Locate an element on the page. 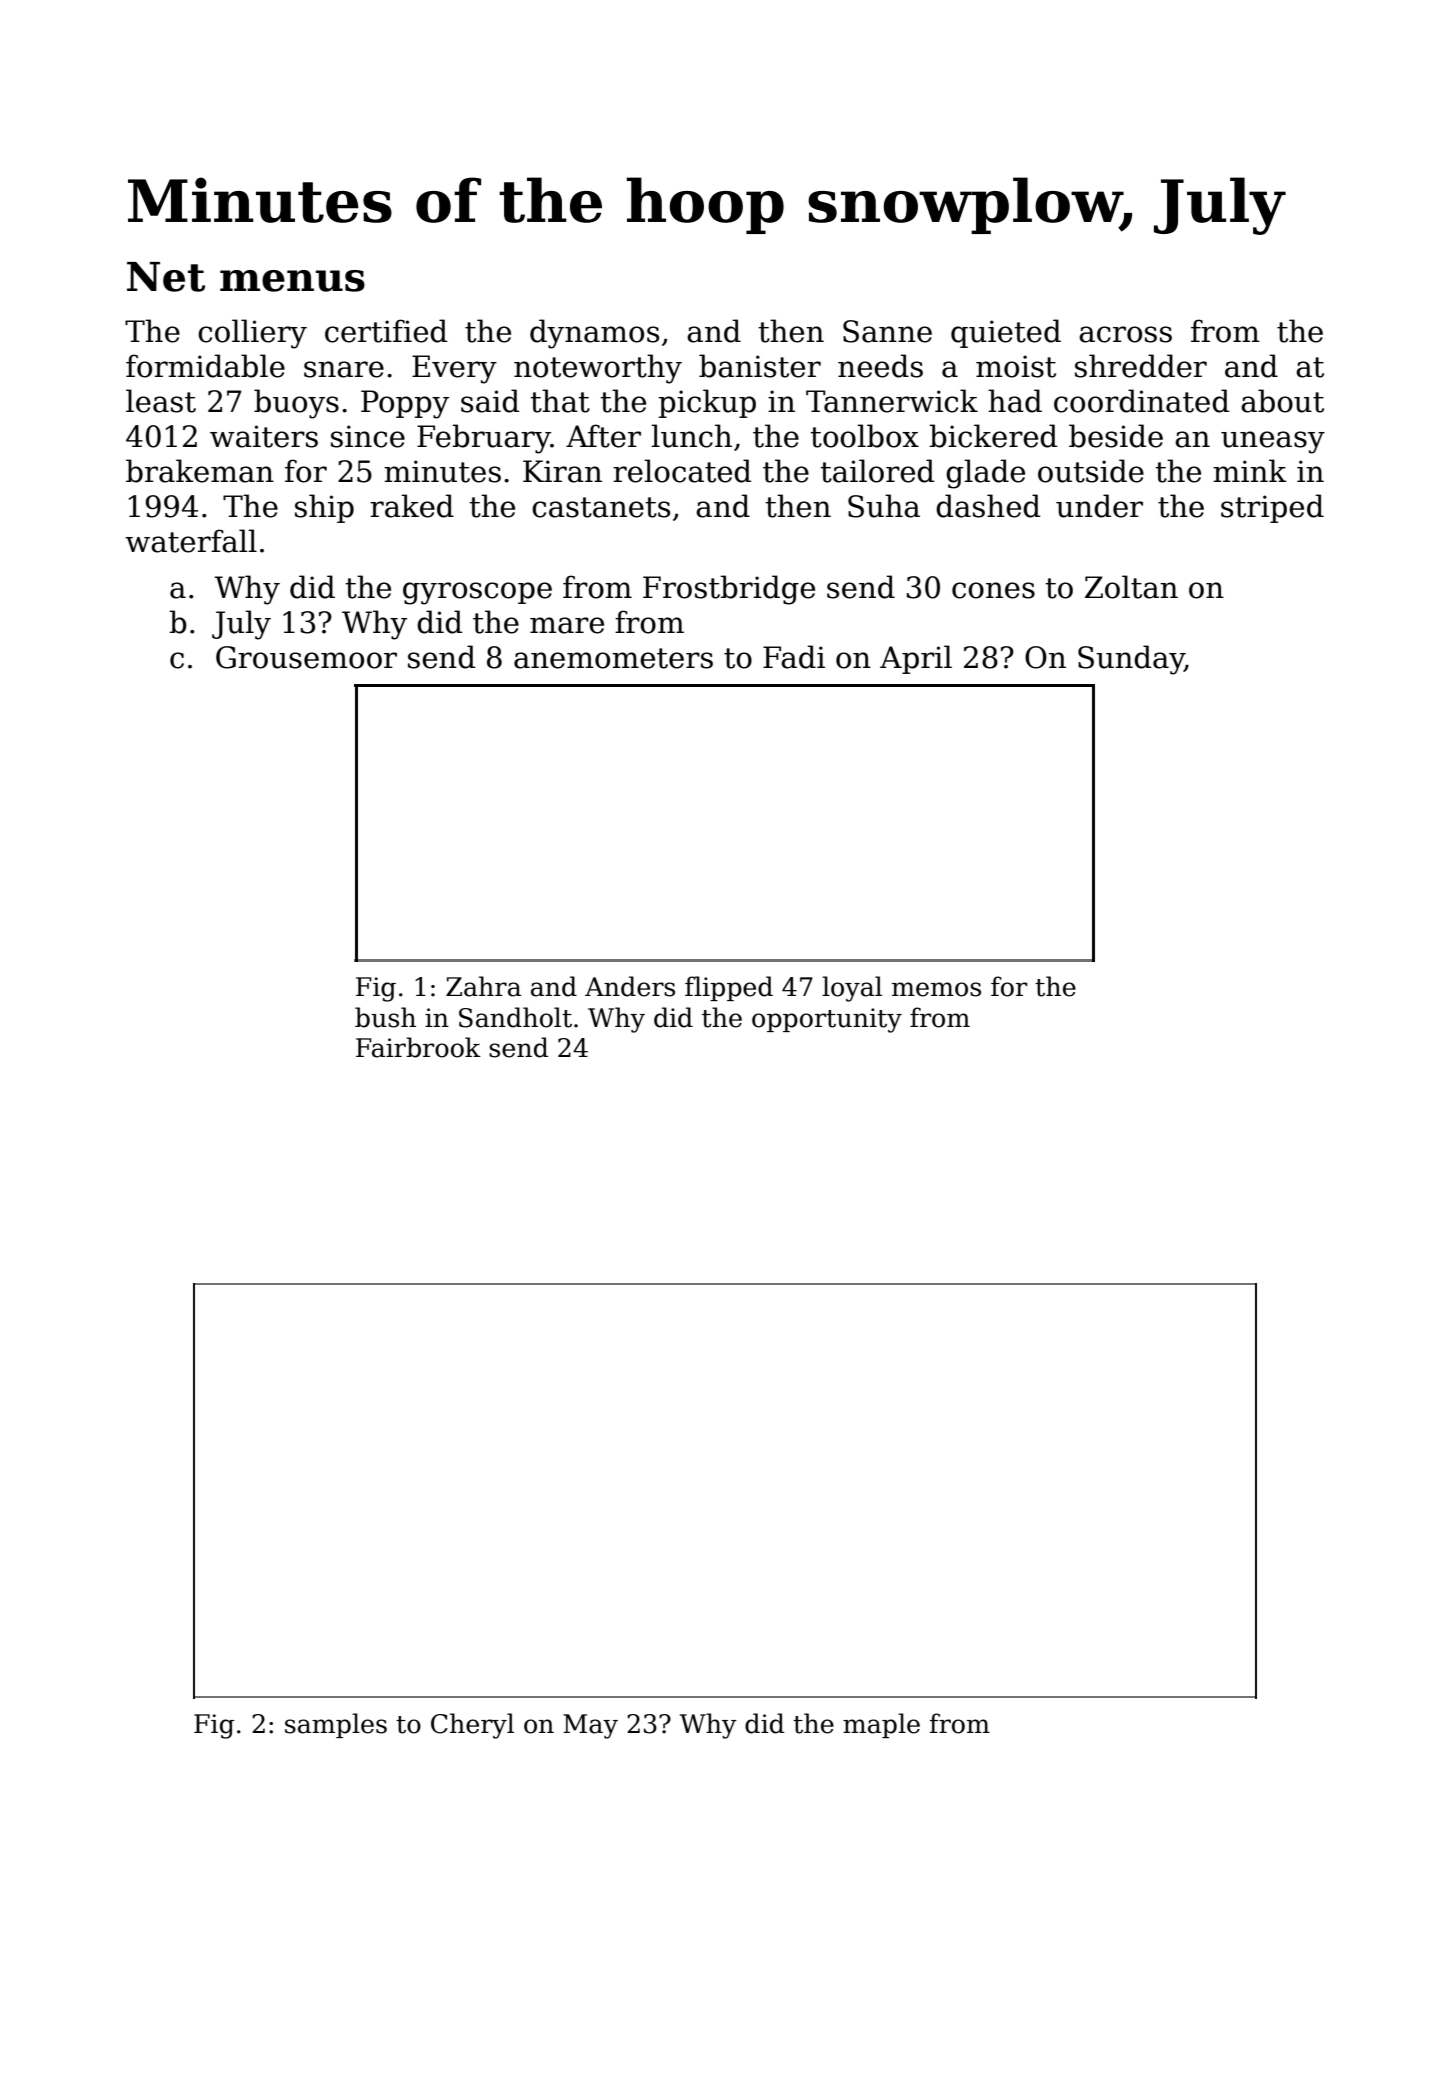 The width and height of the image is (1450, 2100). anemometers is located at coordinates (613, 658).
